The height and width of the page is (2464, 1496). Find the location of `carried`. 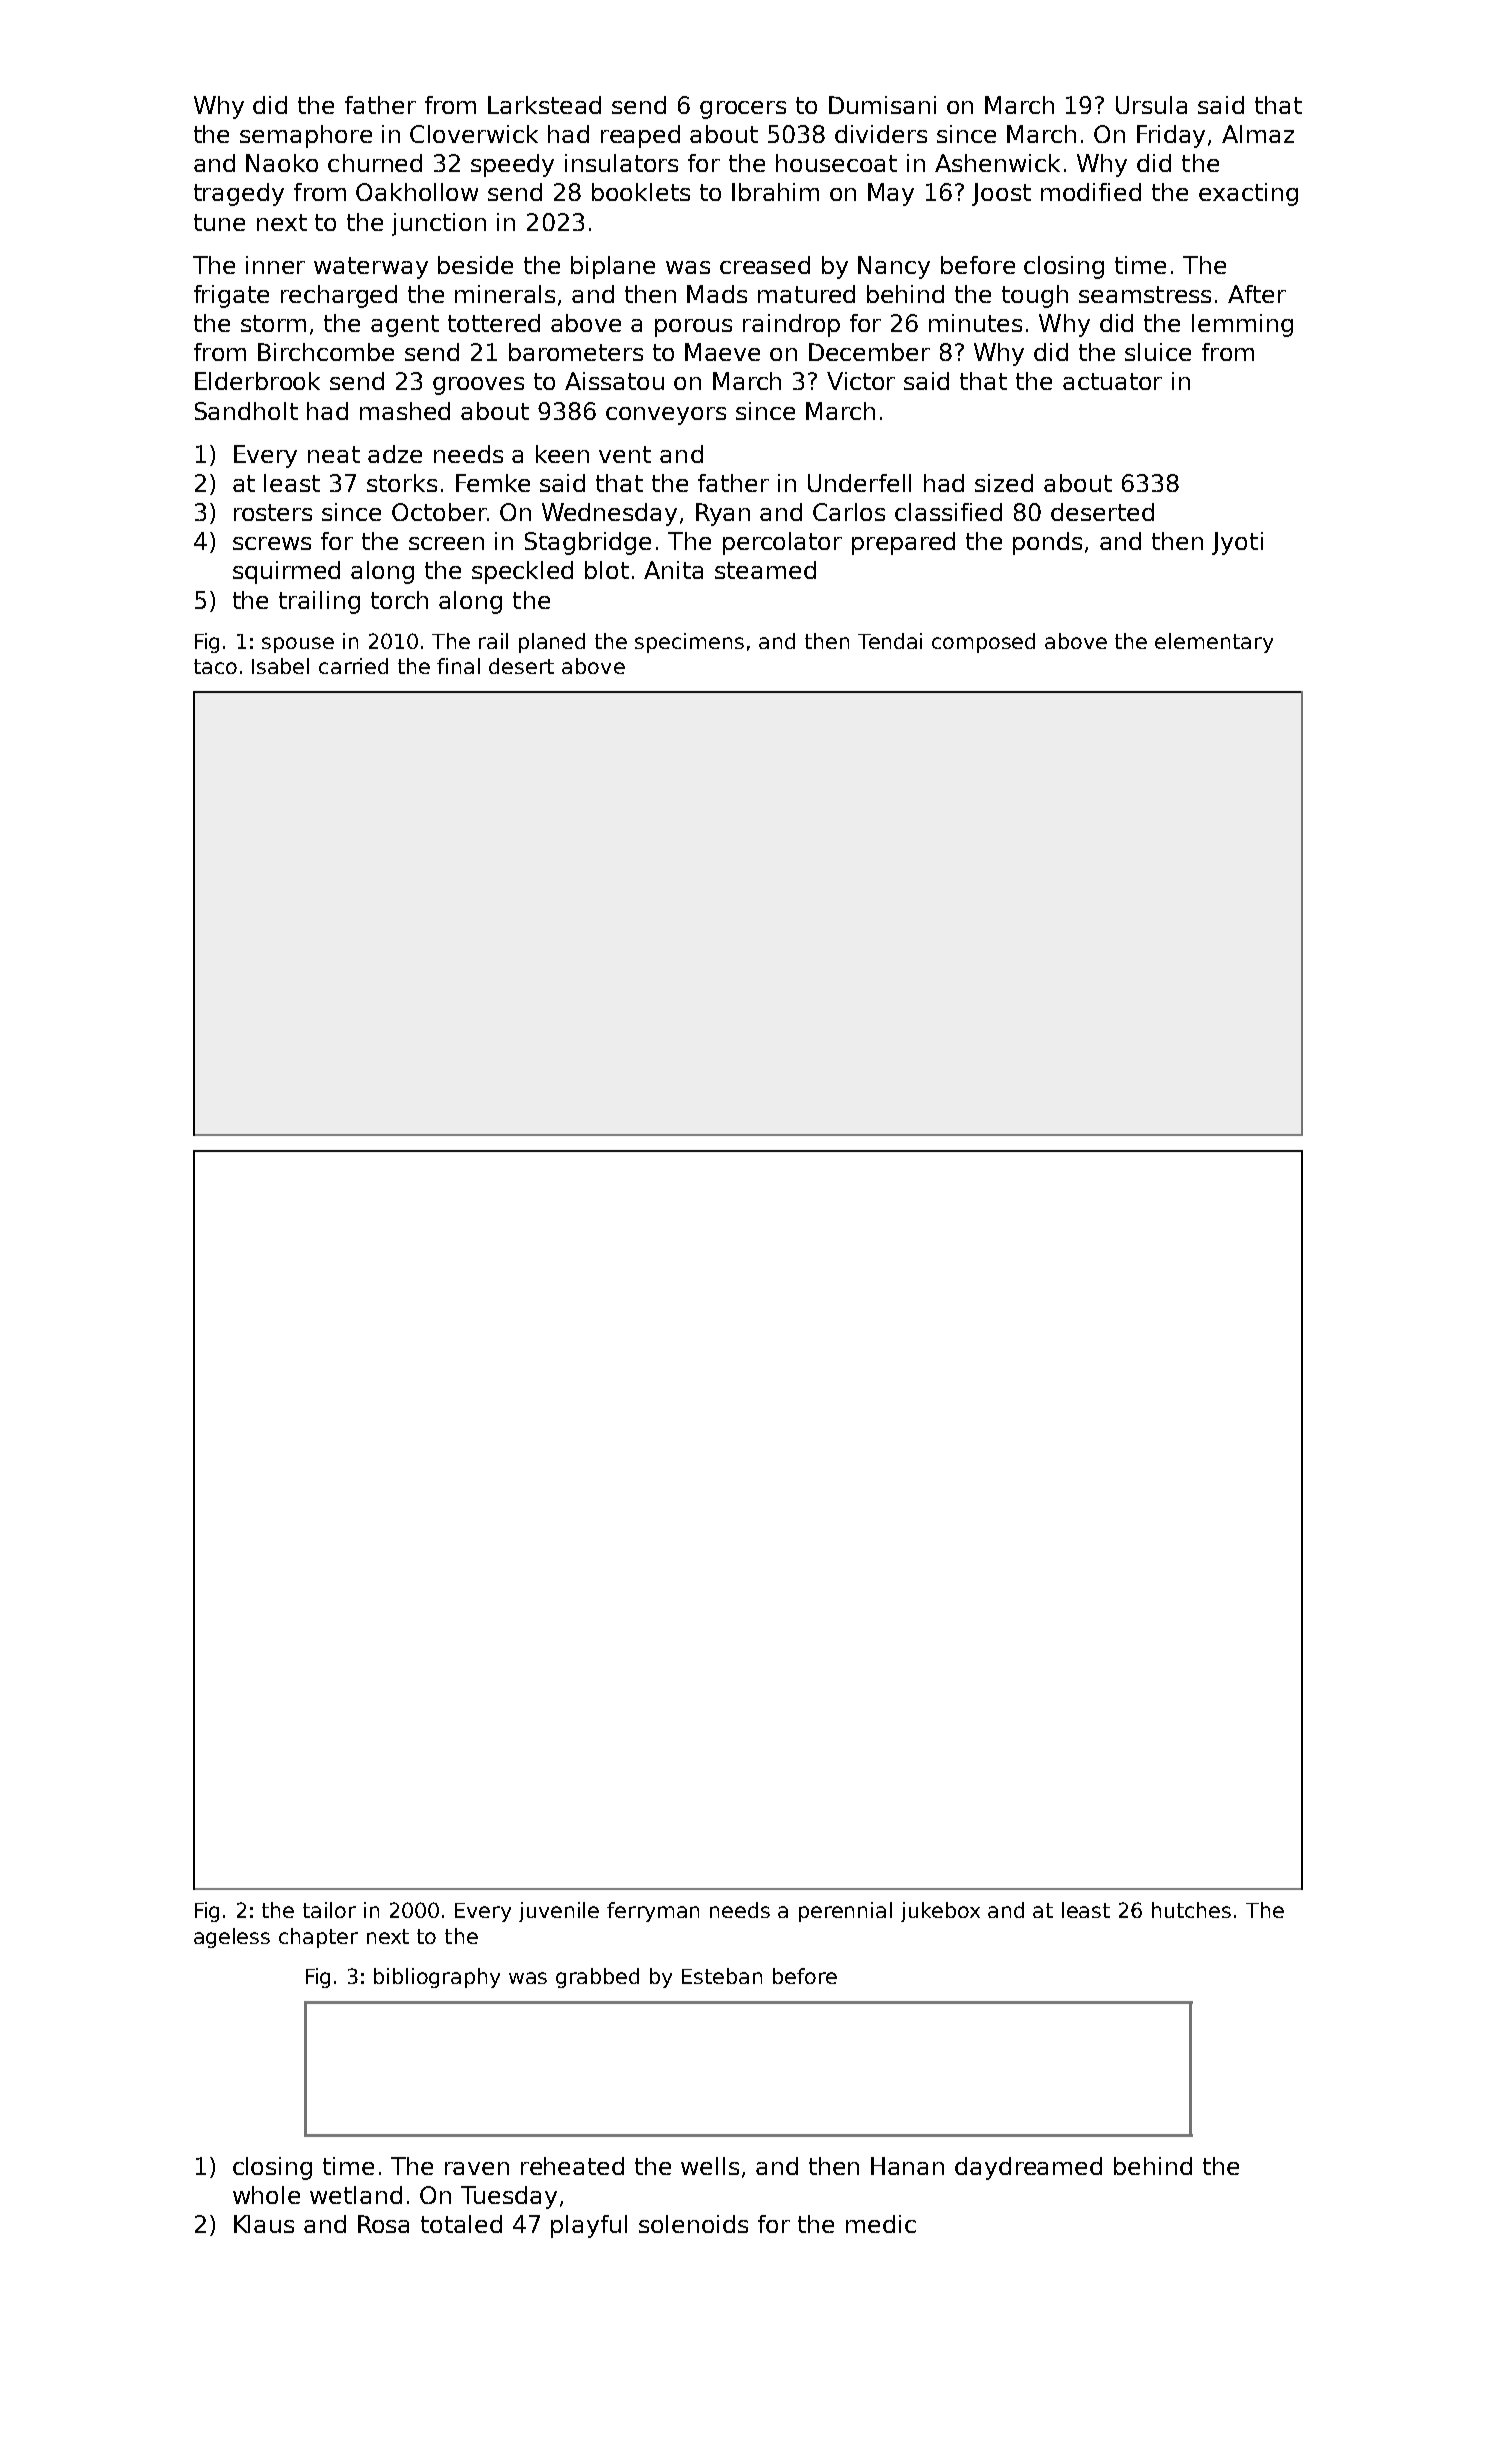

carried is located at coordinates (353, 666).
